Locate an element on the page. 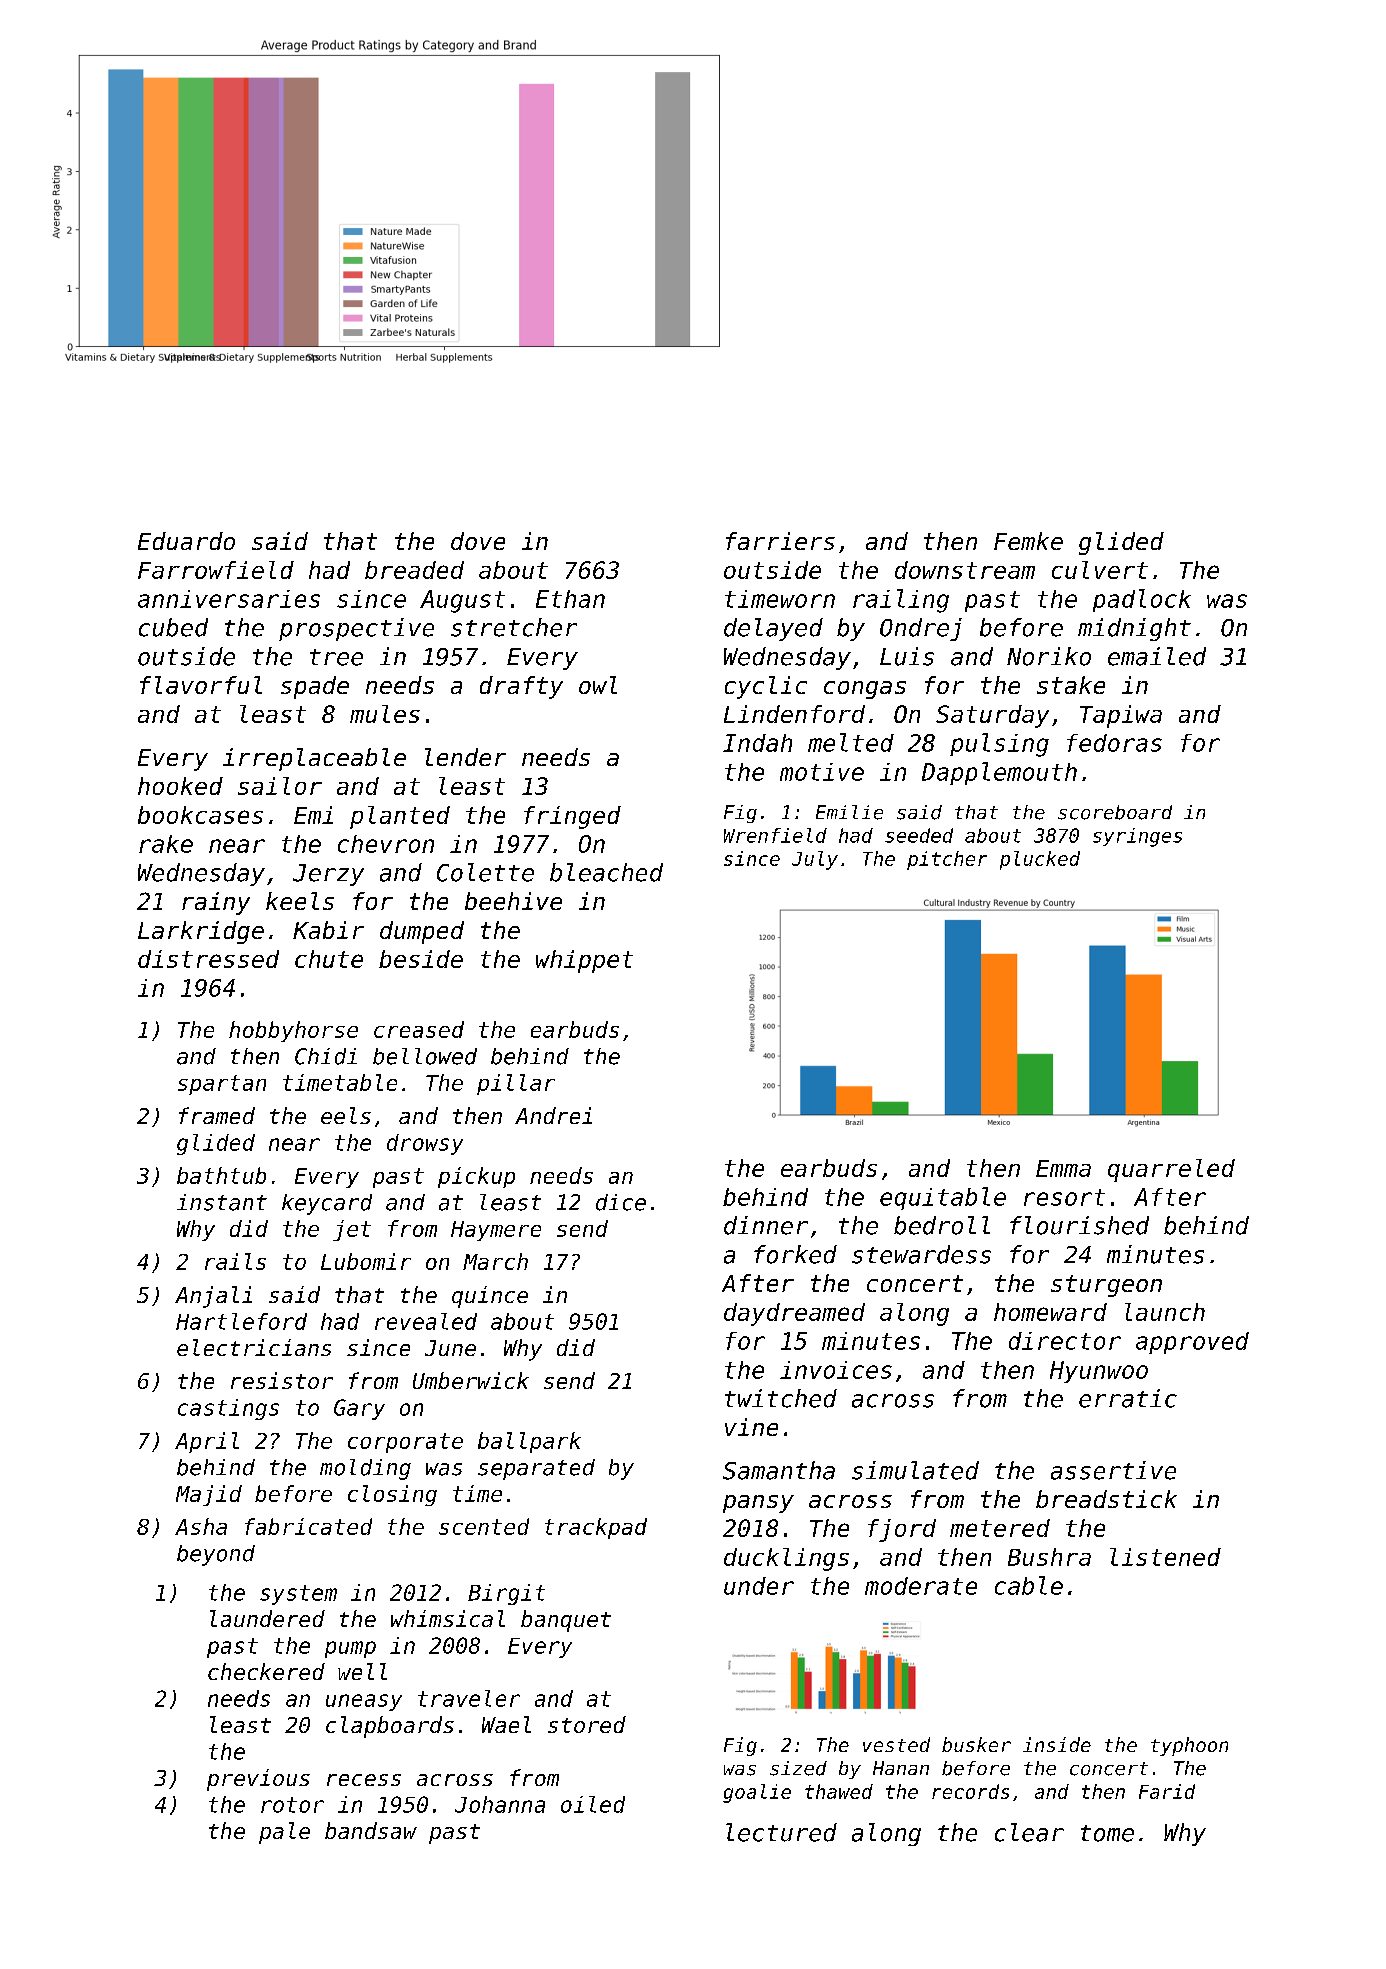 The width and height of the document is (1386, 1969). previous is located at coordinates (258, 1780).
